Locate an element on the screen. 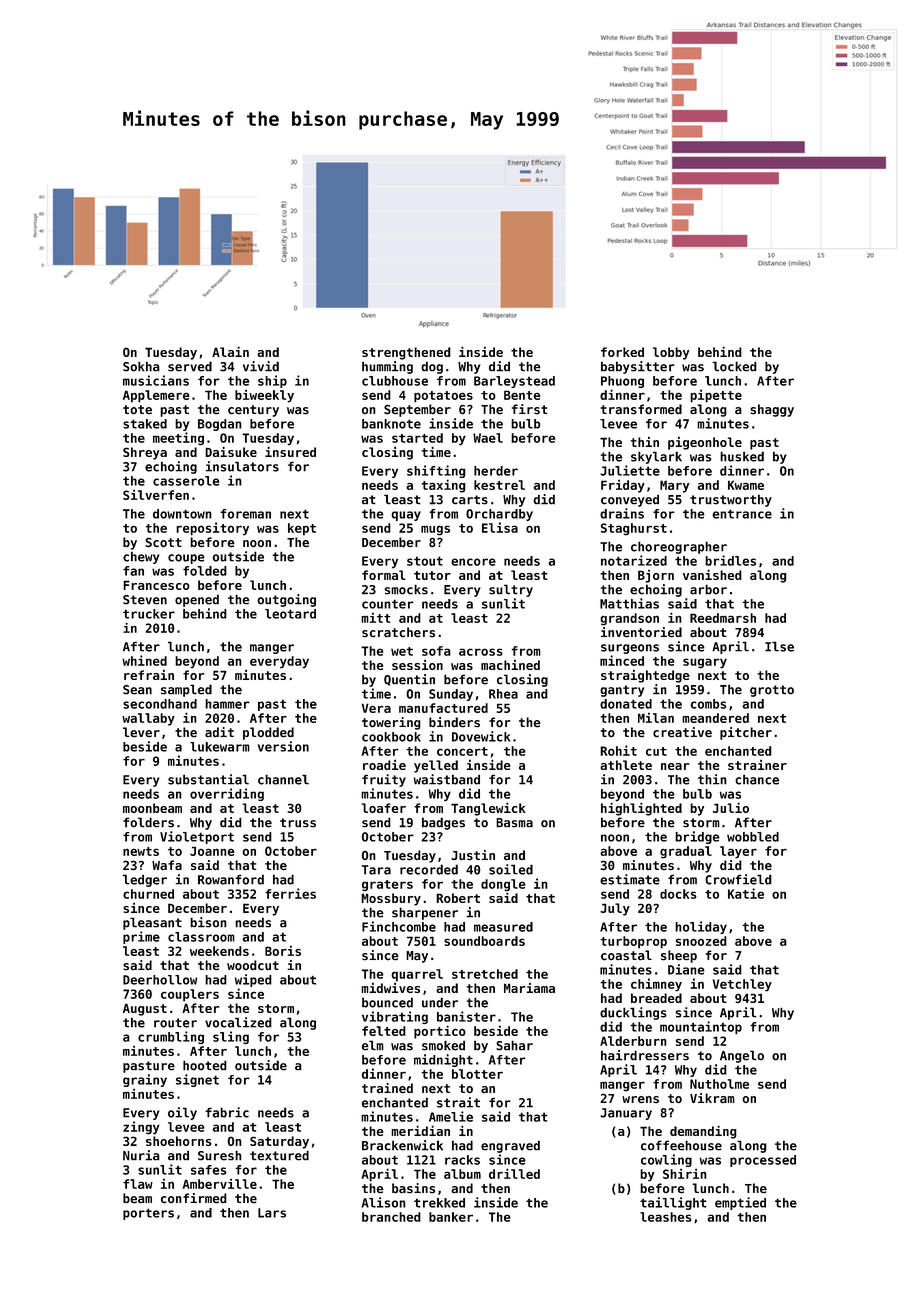  concert is located at coordinates (462, 751).
